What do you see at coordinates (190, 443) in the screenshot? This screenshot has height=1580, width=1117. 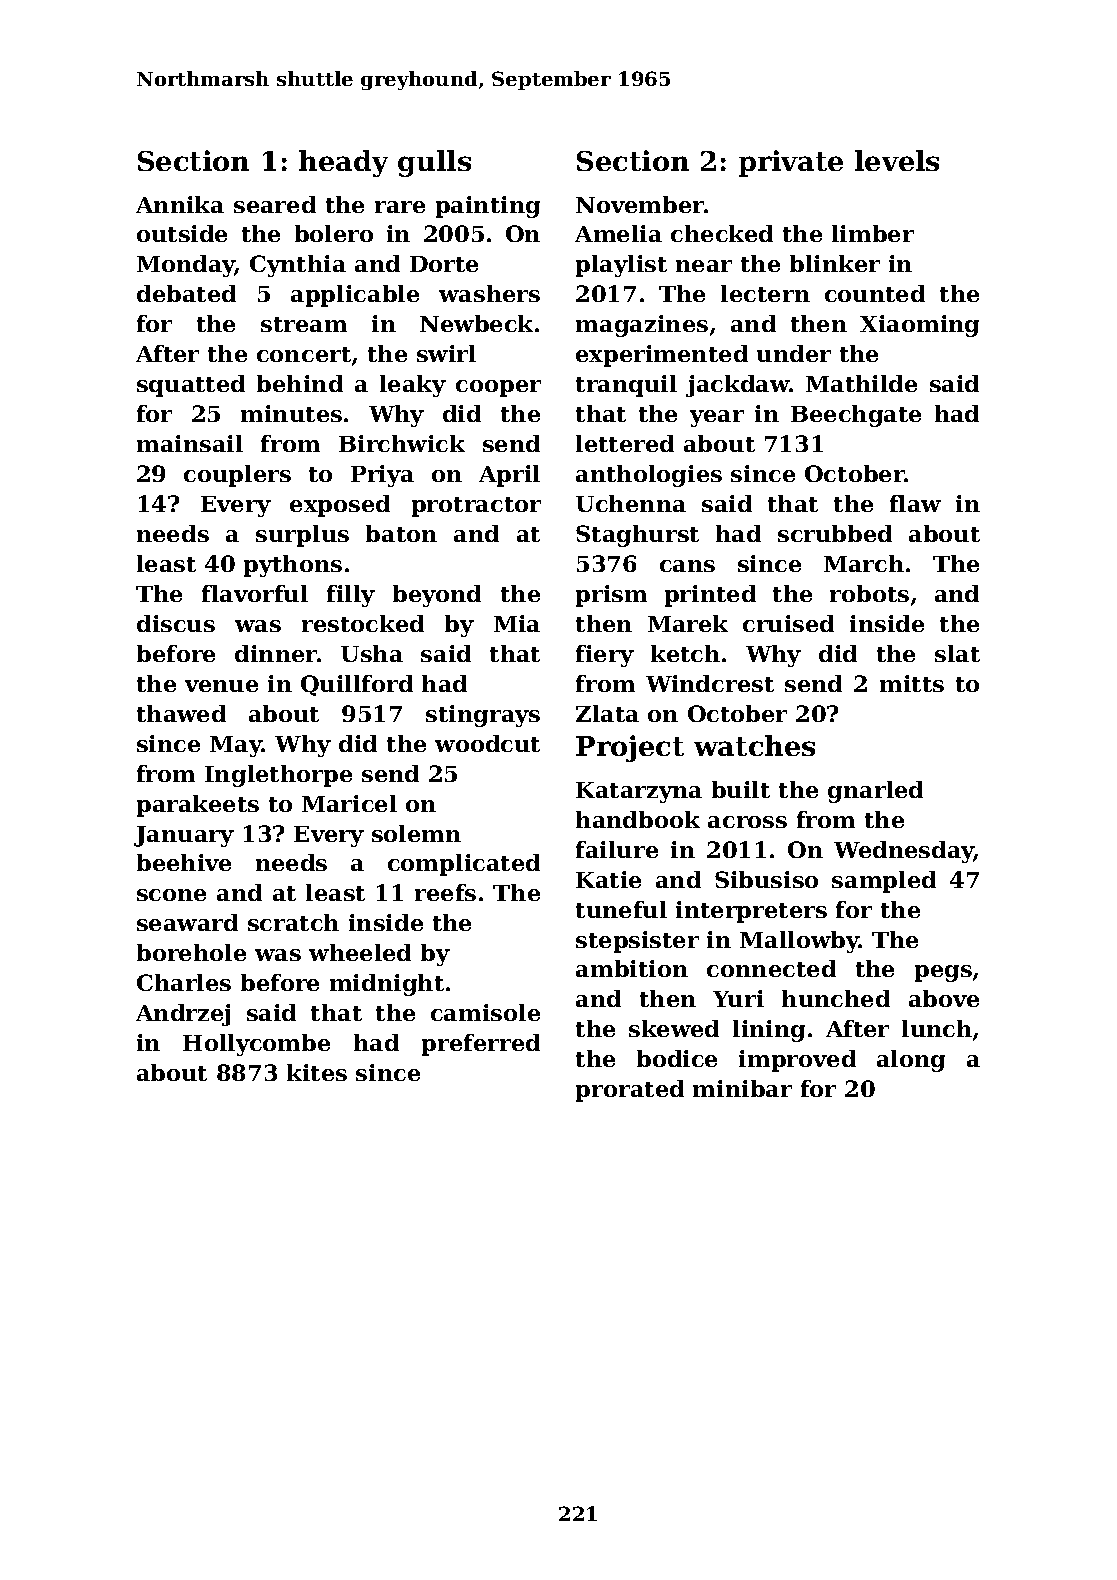 I see `mainsail` at bounding box center [190, 443].
